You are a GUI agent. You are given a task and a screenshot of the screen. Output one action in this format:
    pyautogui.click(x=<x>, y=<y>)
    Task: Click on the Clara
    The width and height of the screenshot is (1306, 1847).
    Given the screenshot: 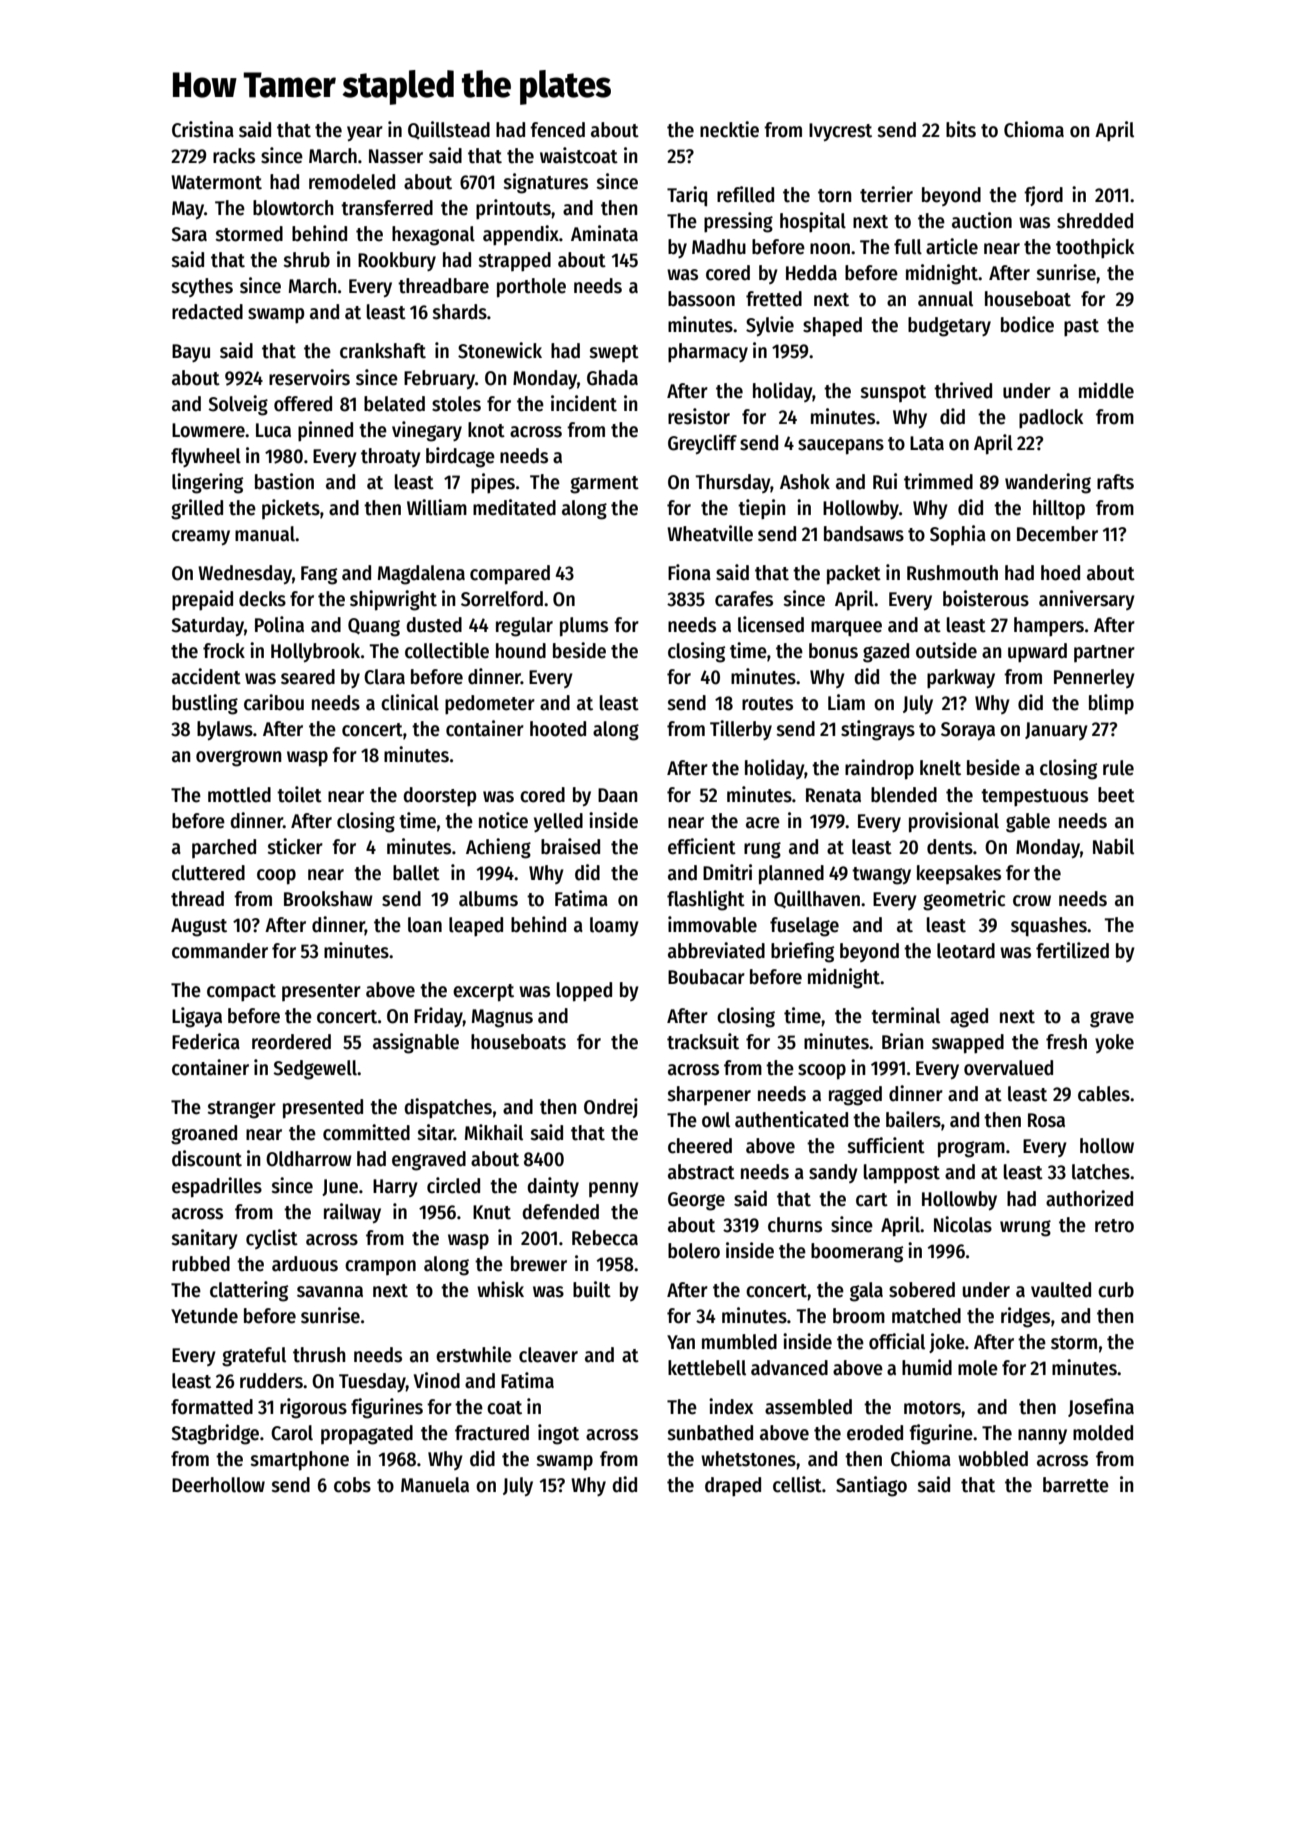 What is the action you would take?
    pyautogui.click(x=384, y=677)
